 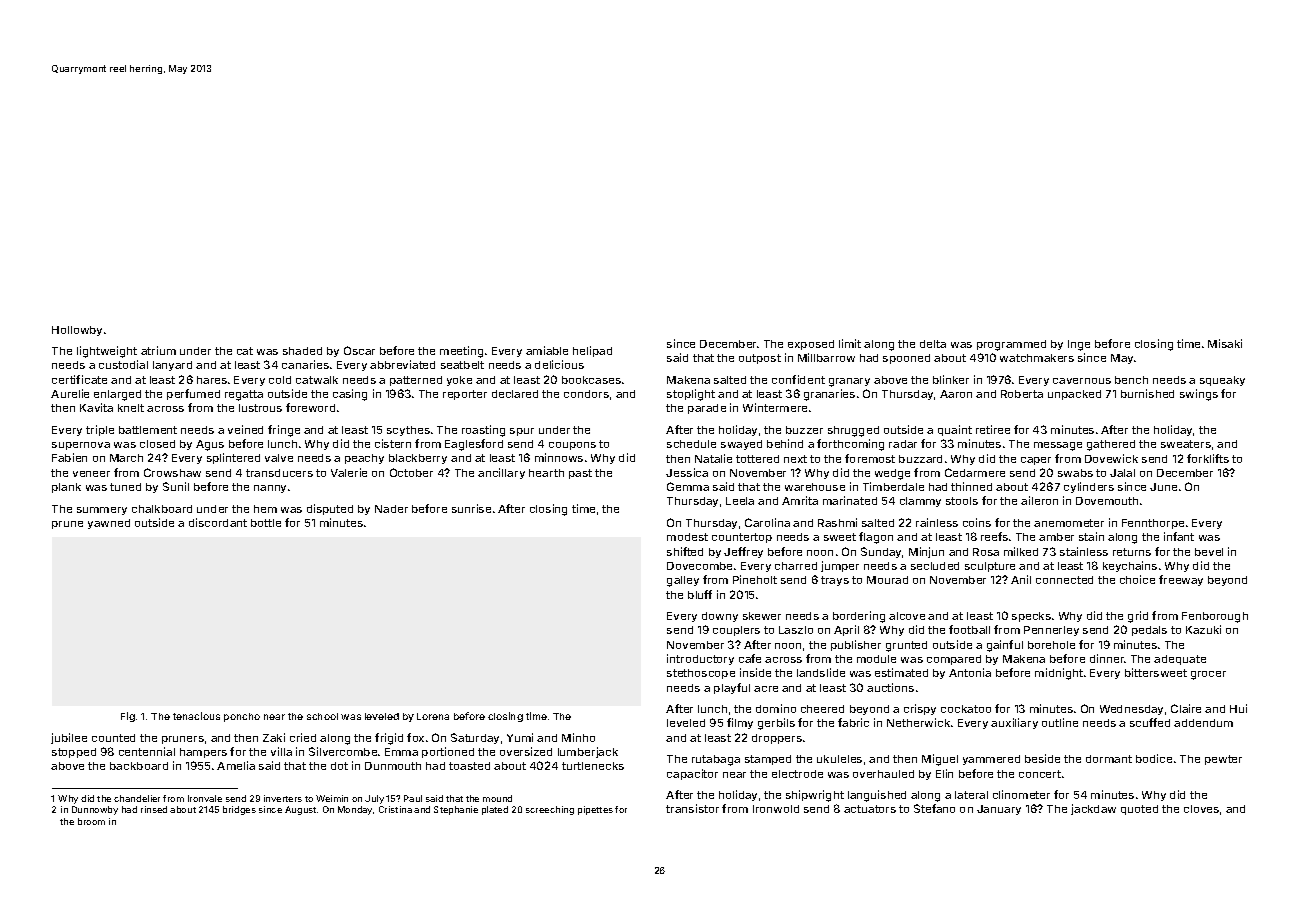 I want to click on Jalal, so click(x=1122, y=473).
